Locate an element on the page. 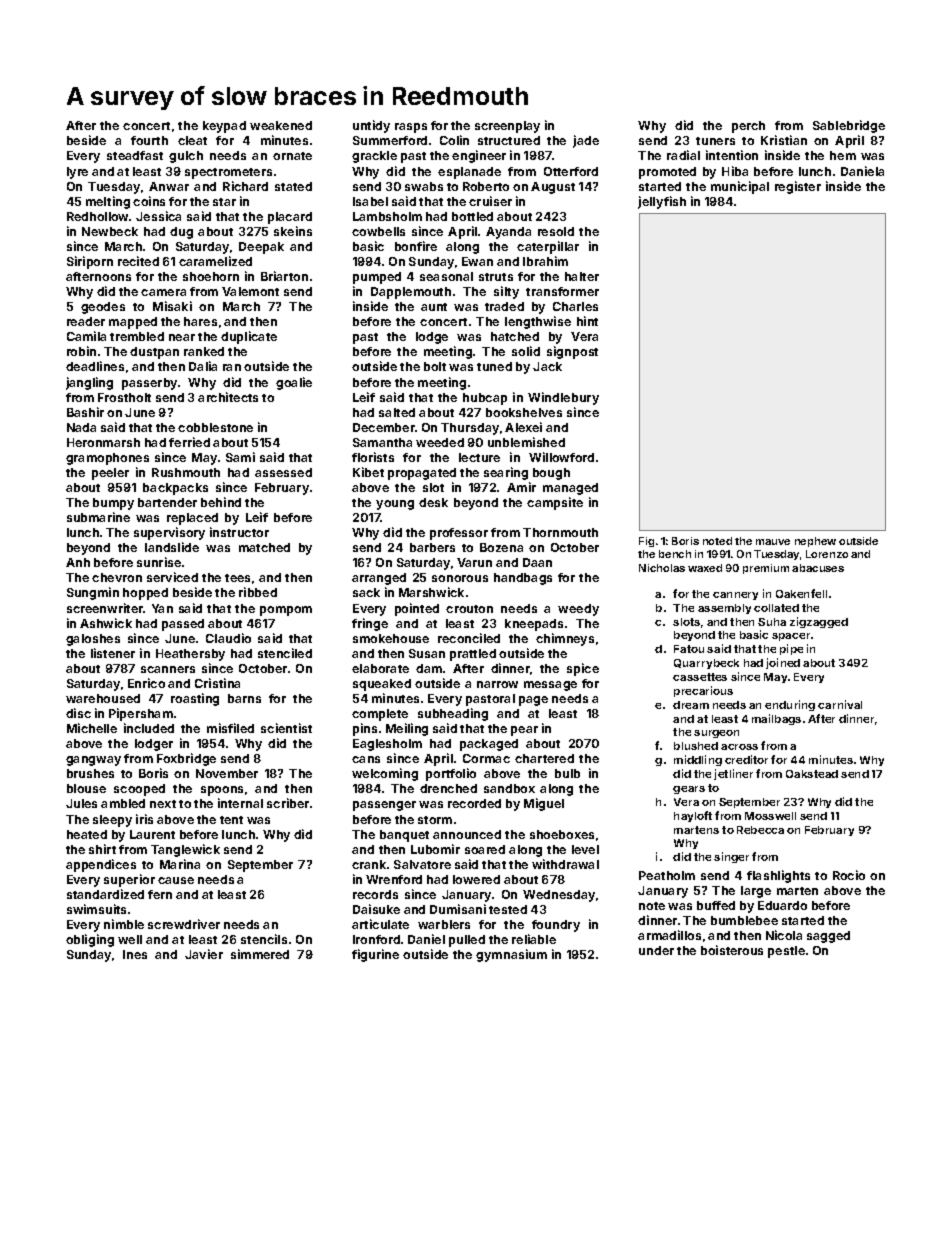 The image size is (952, 1233). goalie is located at coordinates (294, 383).
